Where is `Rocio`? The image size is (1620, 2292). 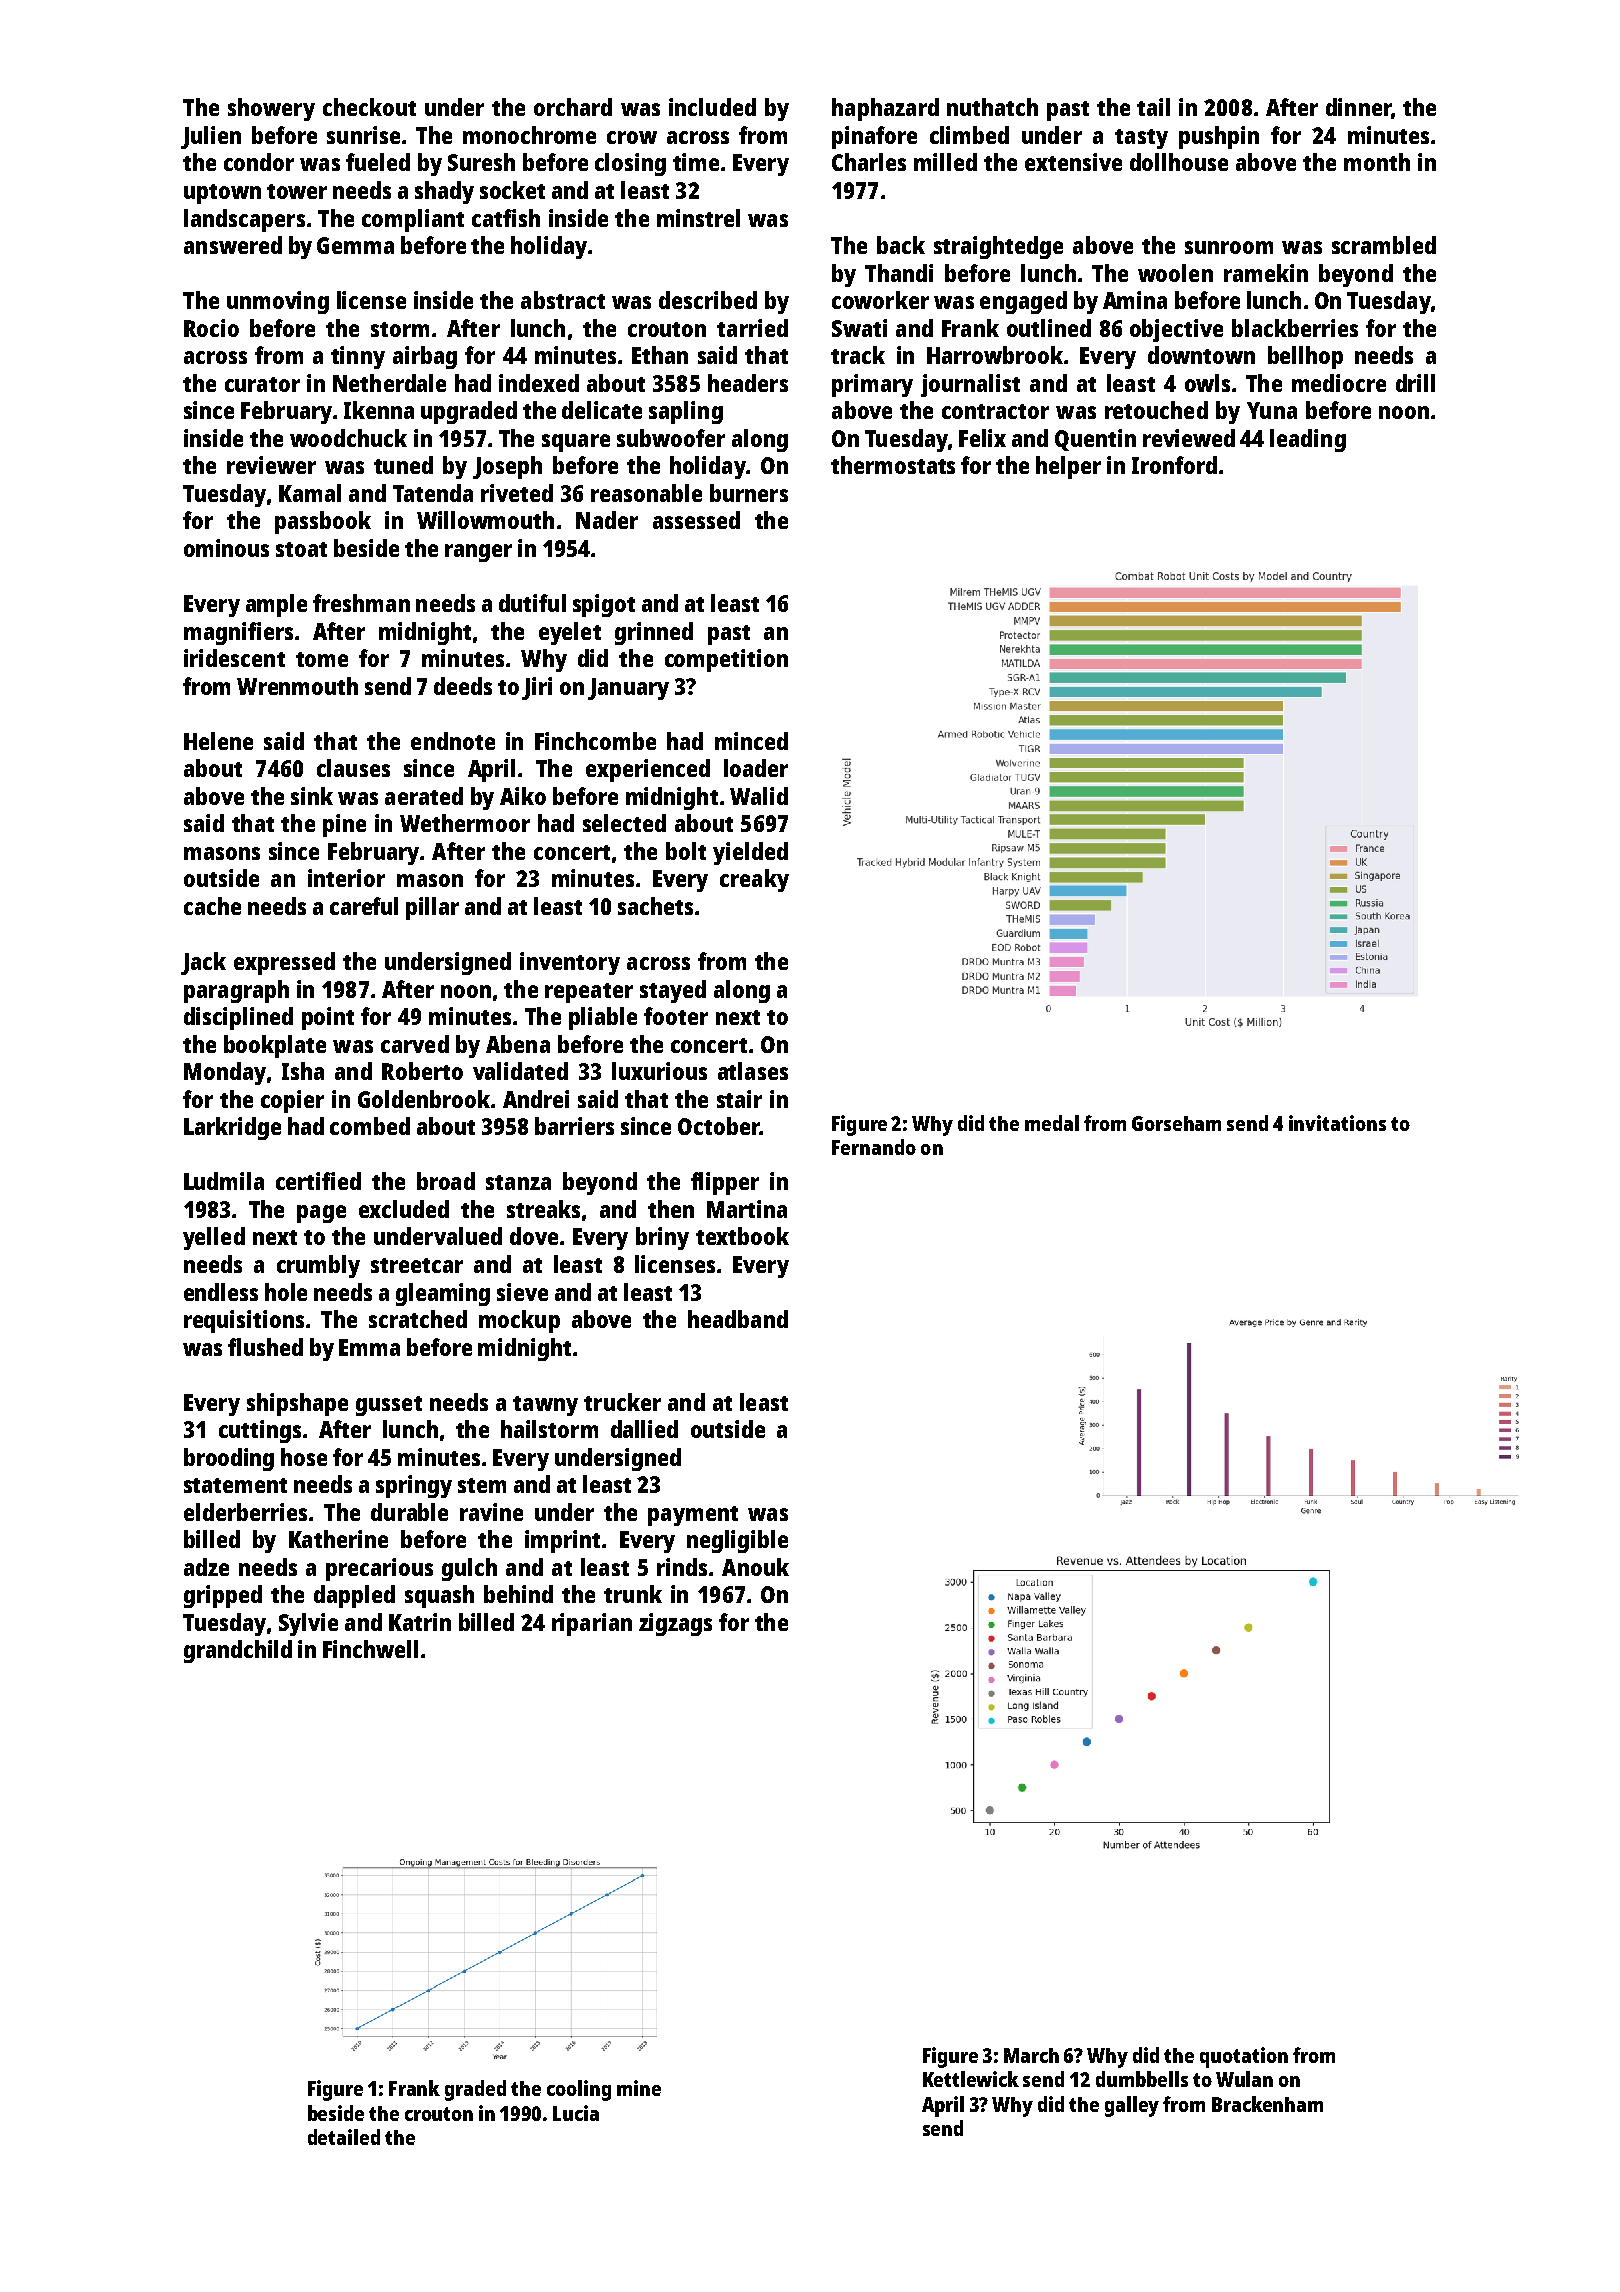
Rocio is located at coordinates (211, 328).
